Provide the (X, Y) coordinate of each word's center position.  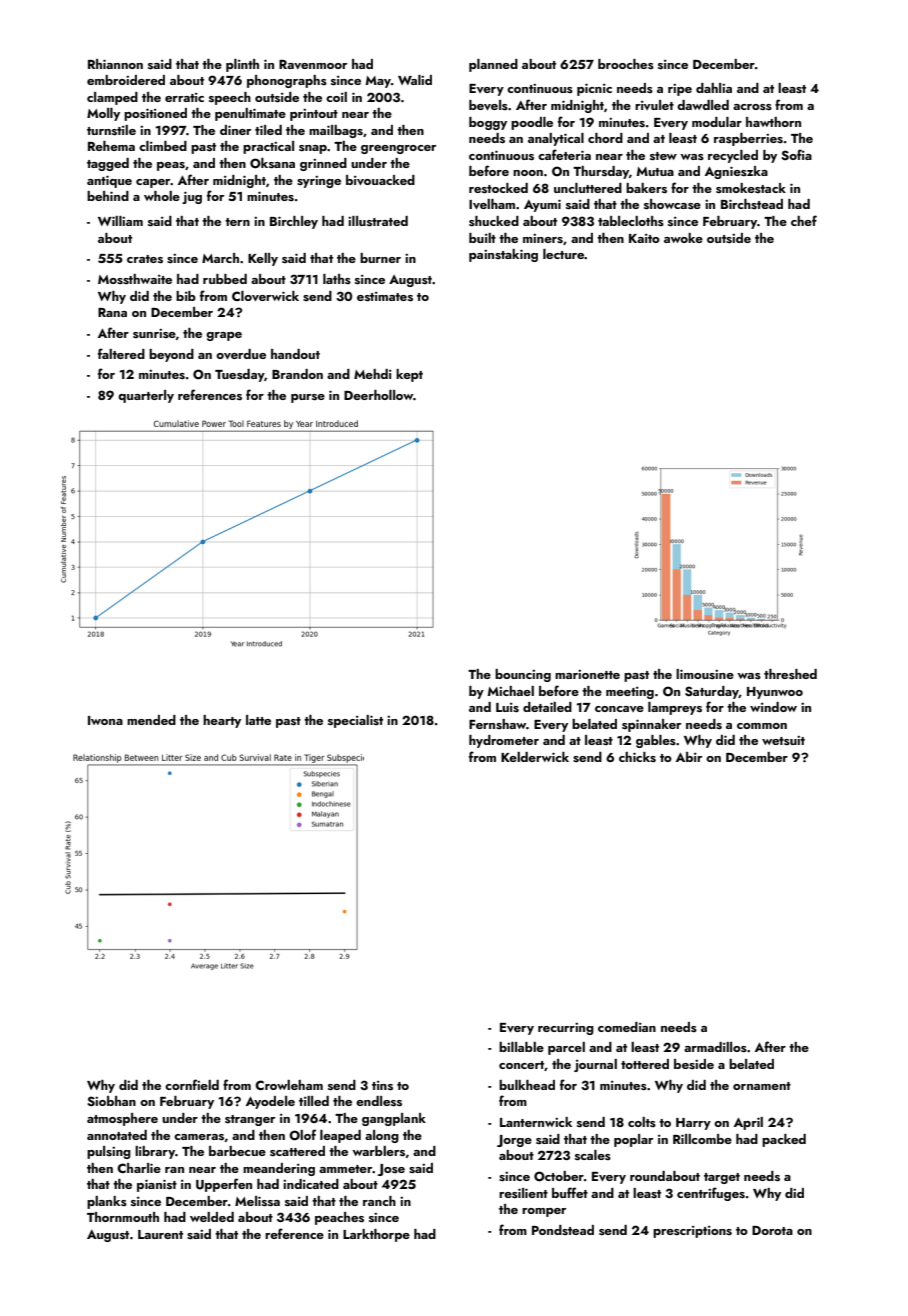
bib (186, 296)
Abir (689, 757)
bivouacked (380, 180)
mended (151, 720)
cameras (199, 1137)
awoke (683, 238)
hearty (222, 721)
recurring (566, 1029)
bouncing (523, 675)
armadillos (715, 1047)
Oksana (272, 163)
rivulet (654, 105)
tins (382, 1086)
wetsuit (783, 740)
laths (337, 279)
